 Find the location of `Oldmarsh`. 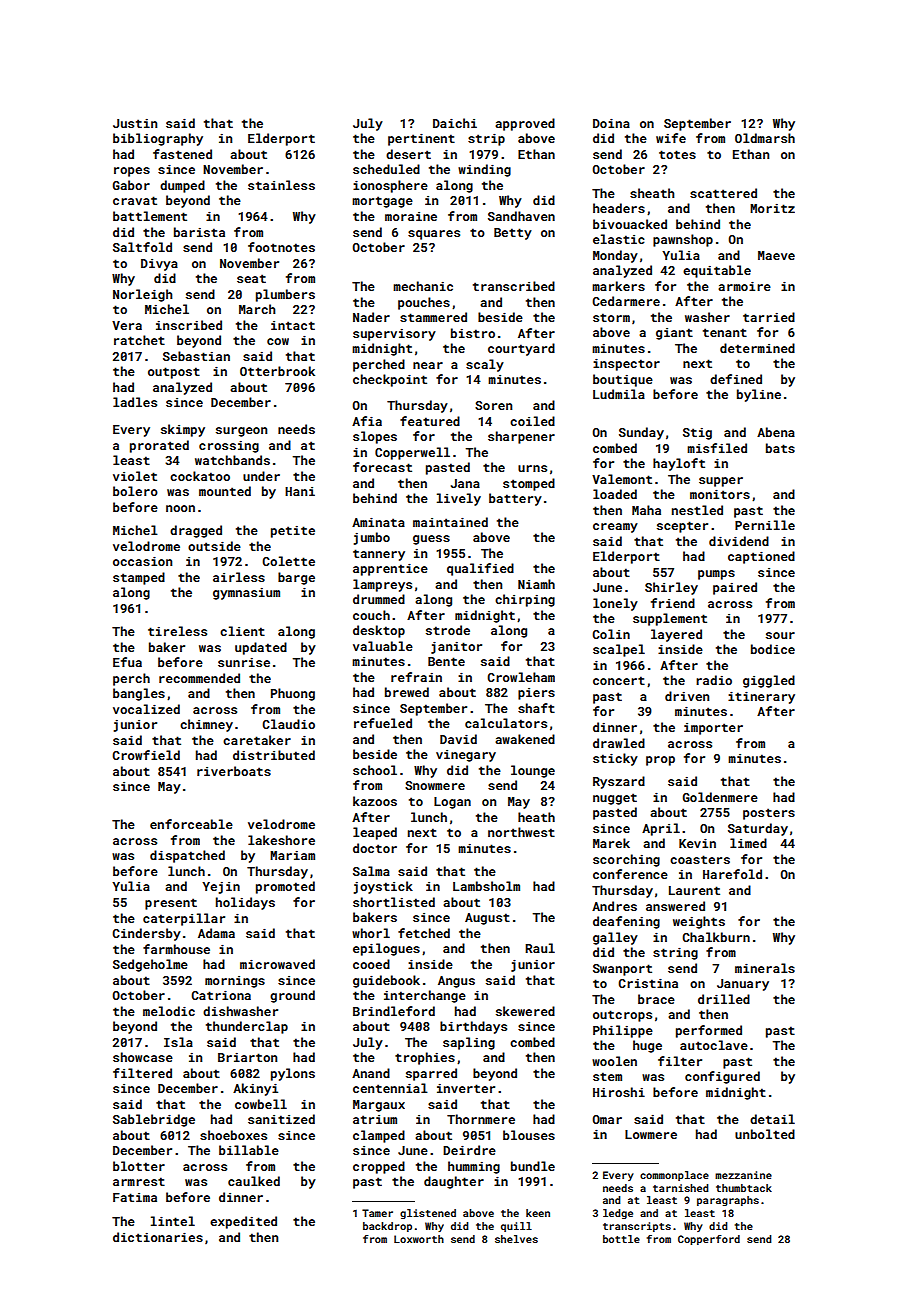

Oldmarsh is located at coordinates (765, 138).
